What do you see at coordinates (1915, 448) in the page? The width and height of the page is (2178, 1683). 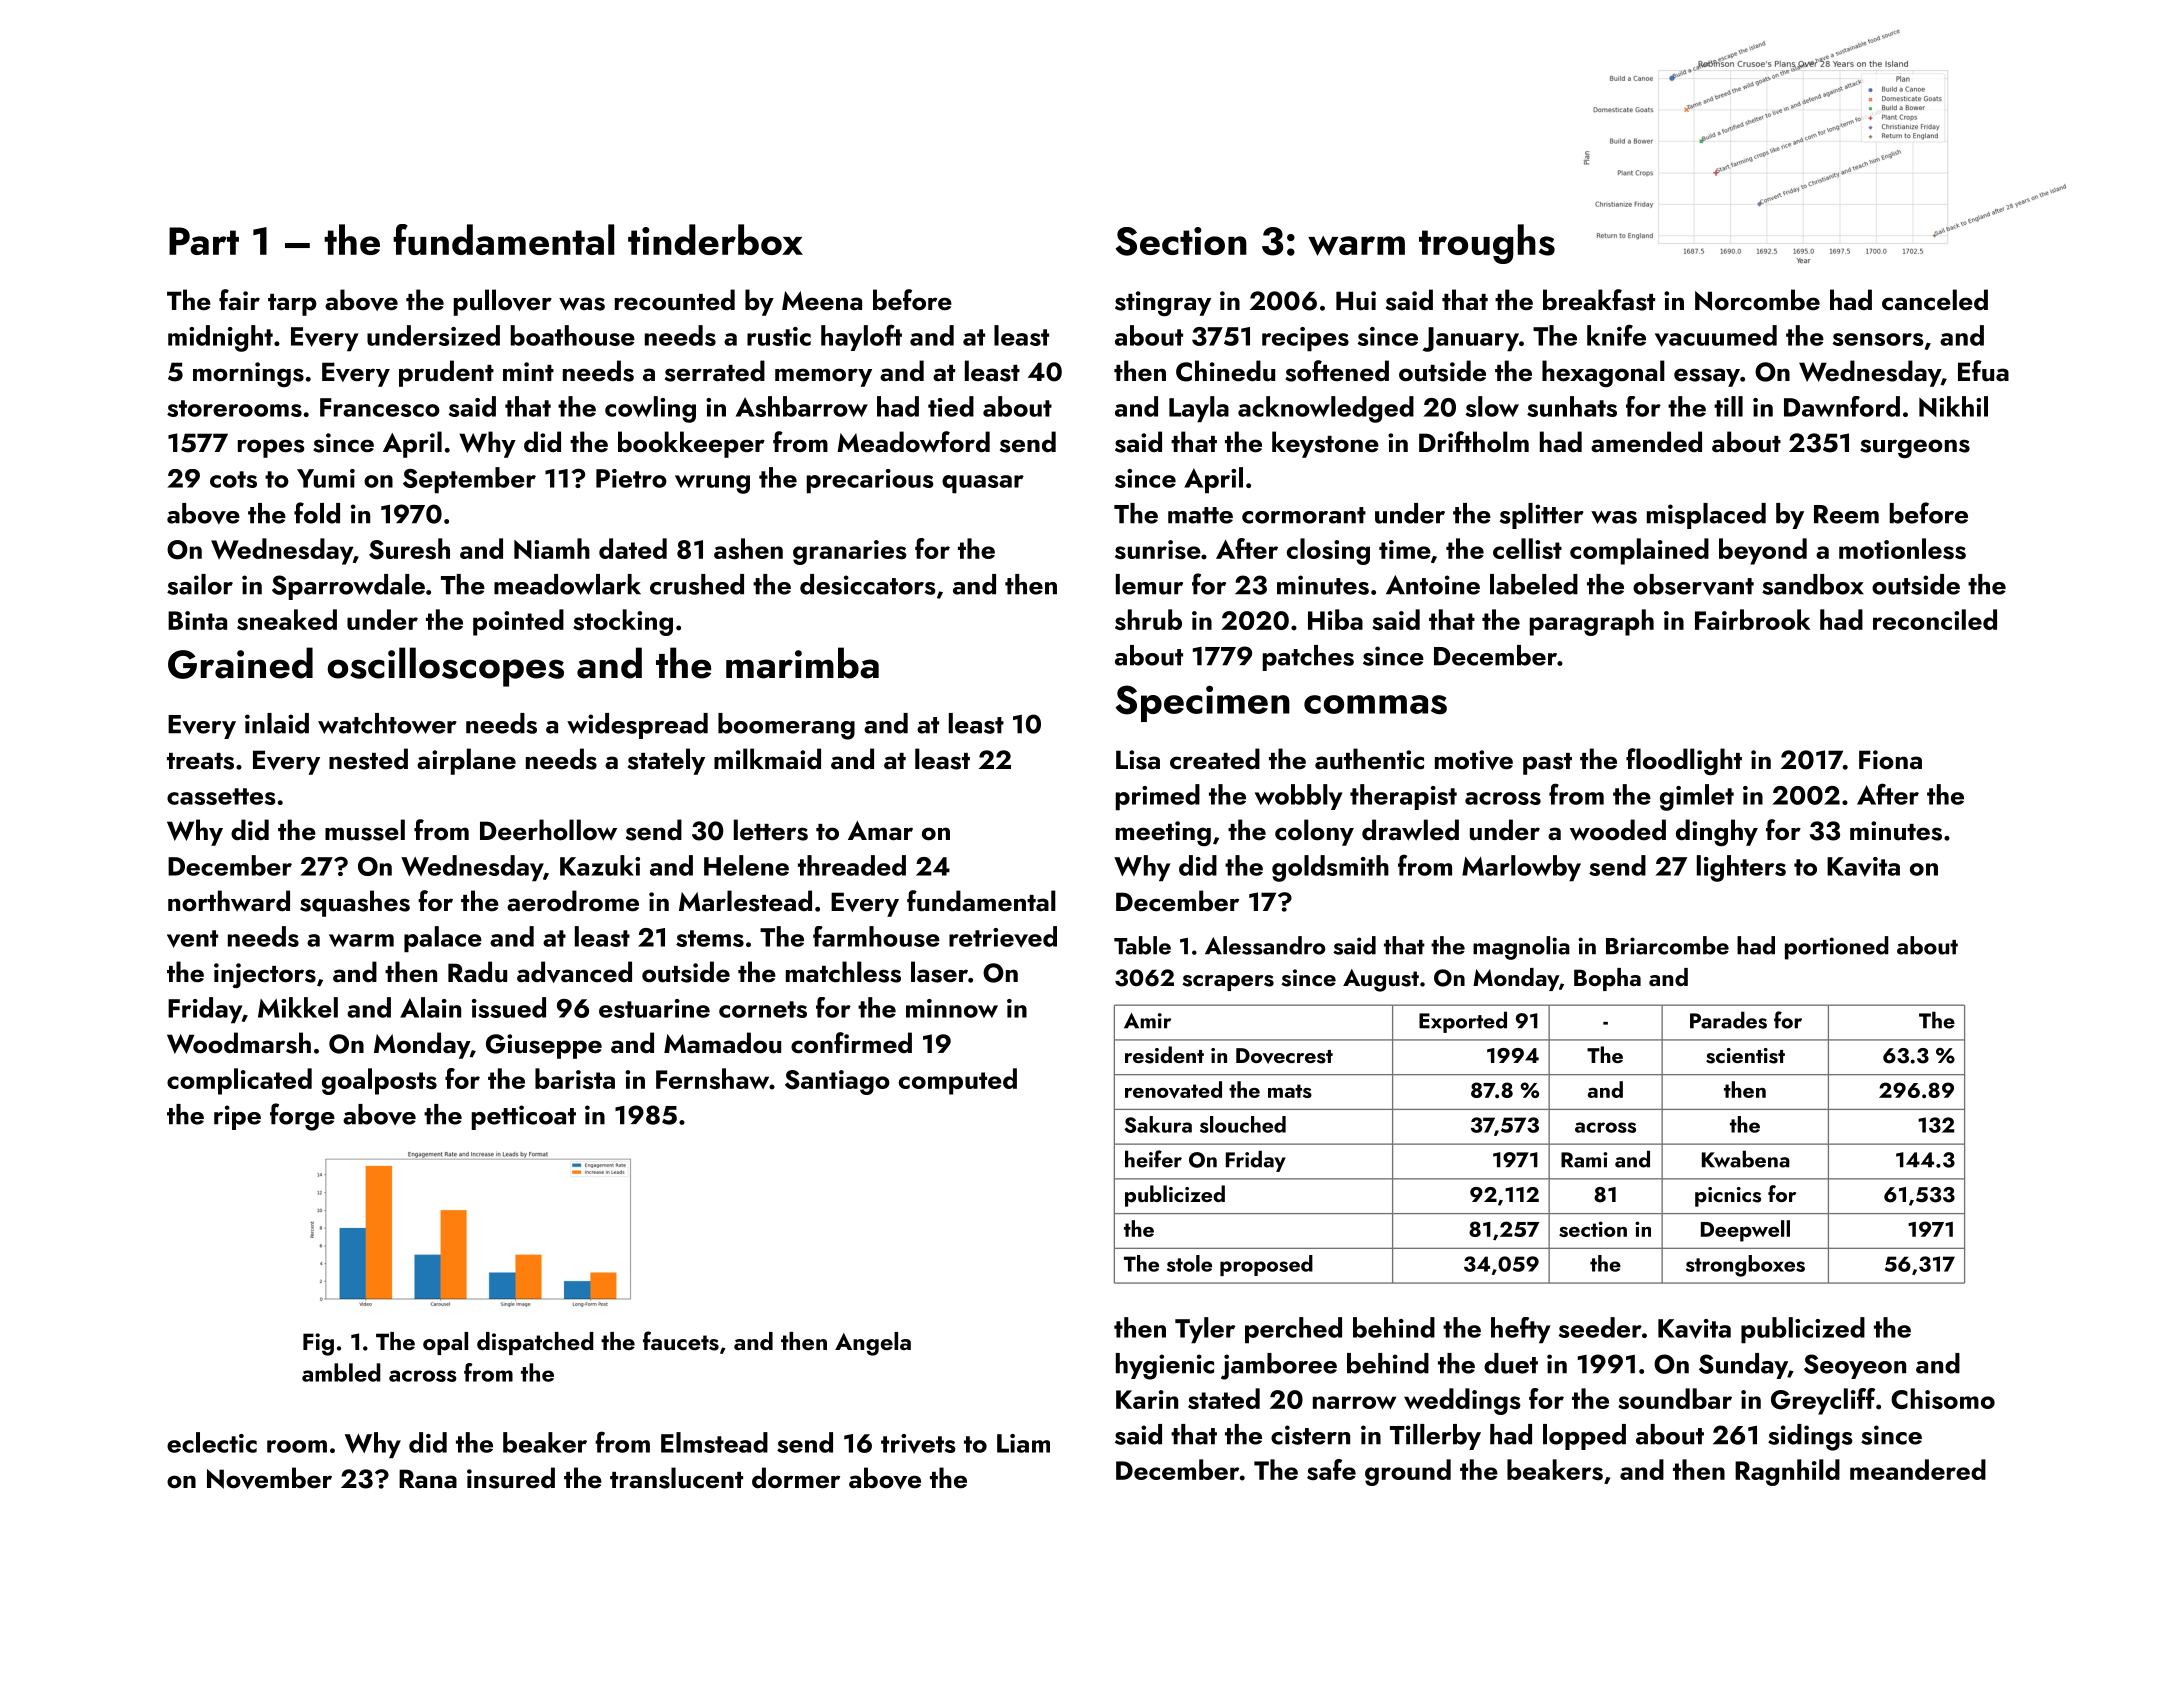 I see `surgeons` at bounding box center [1915, 448].
